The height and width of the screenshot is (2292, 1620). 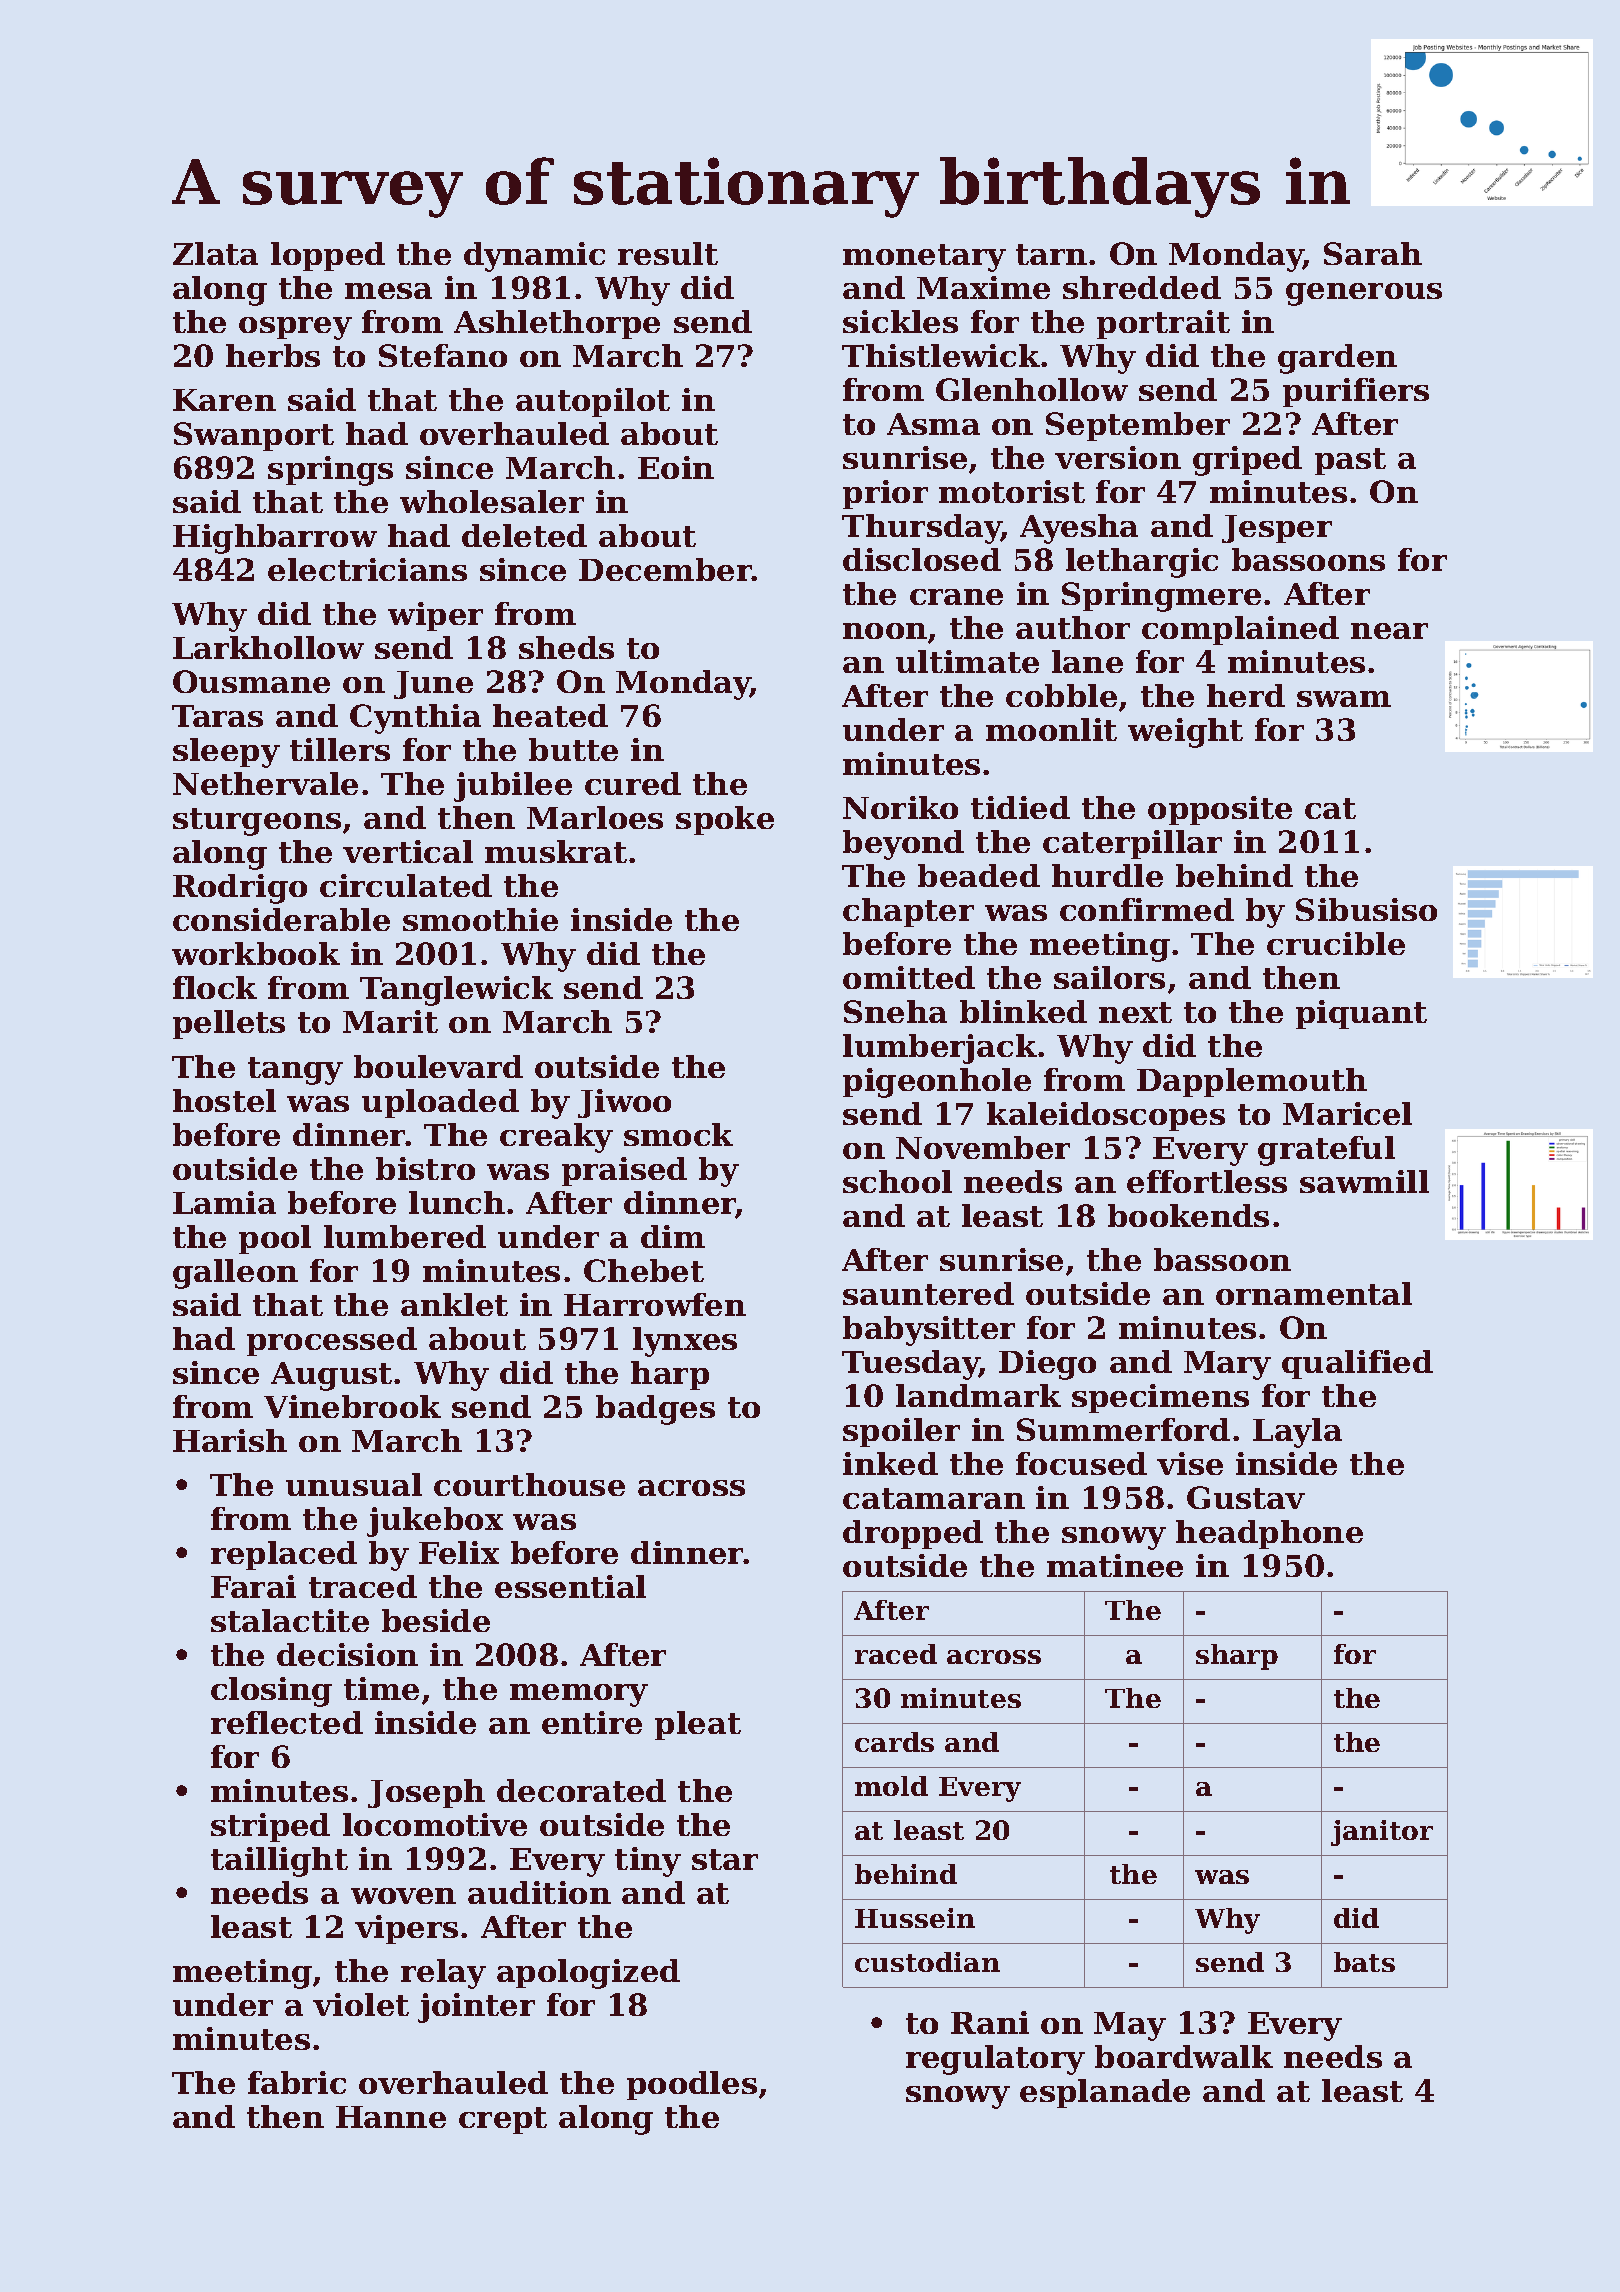 What do you see at coordinates (254, 436) in the screenshot?
I see `Swanport` at bounding box center [254, 436].
